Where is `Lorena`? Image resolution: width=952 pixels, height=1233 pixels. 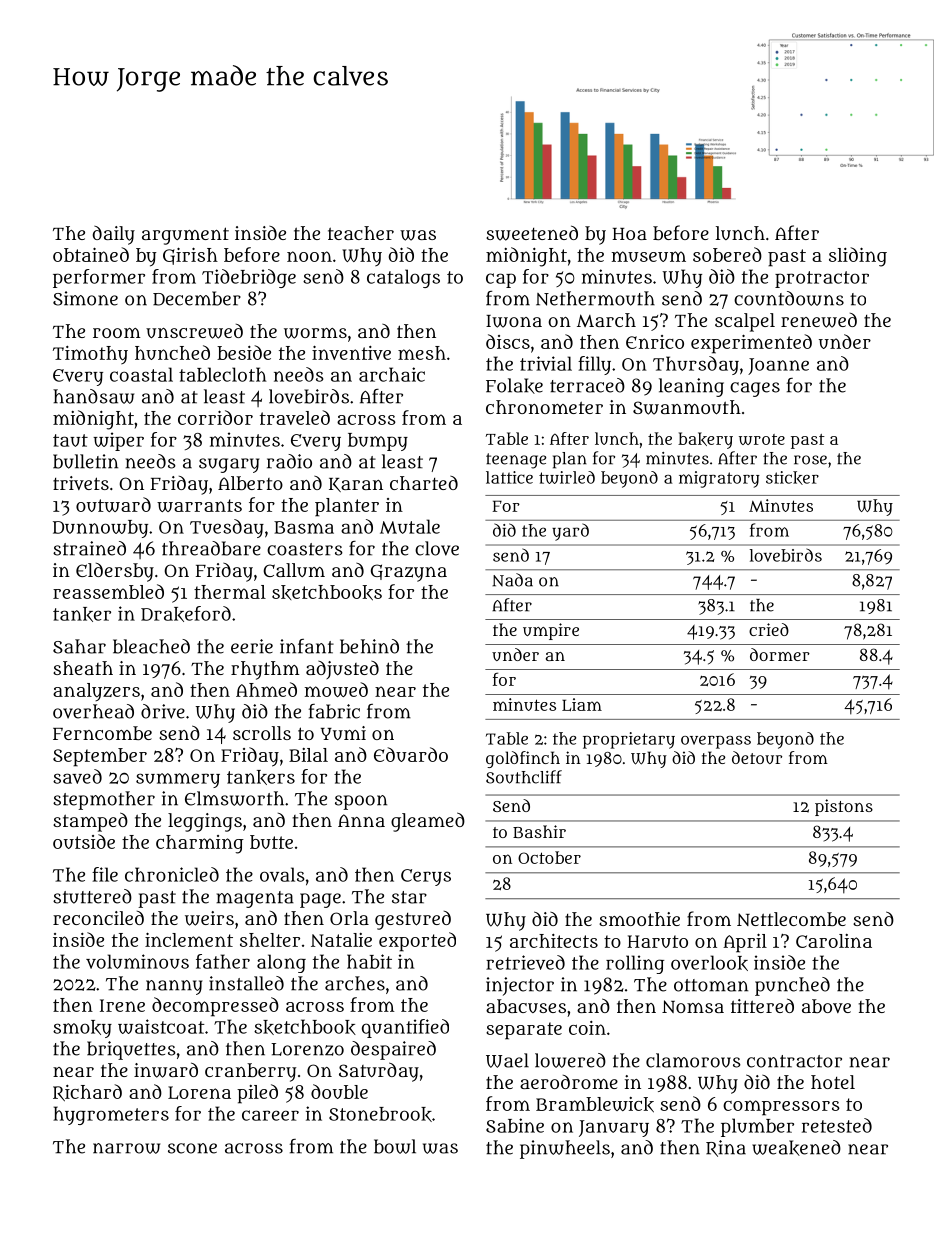 Lorena is located at coordinates (199, 1093).
